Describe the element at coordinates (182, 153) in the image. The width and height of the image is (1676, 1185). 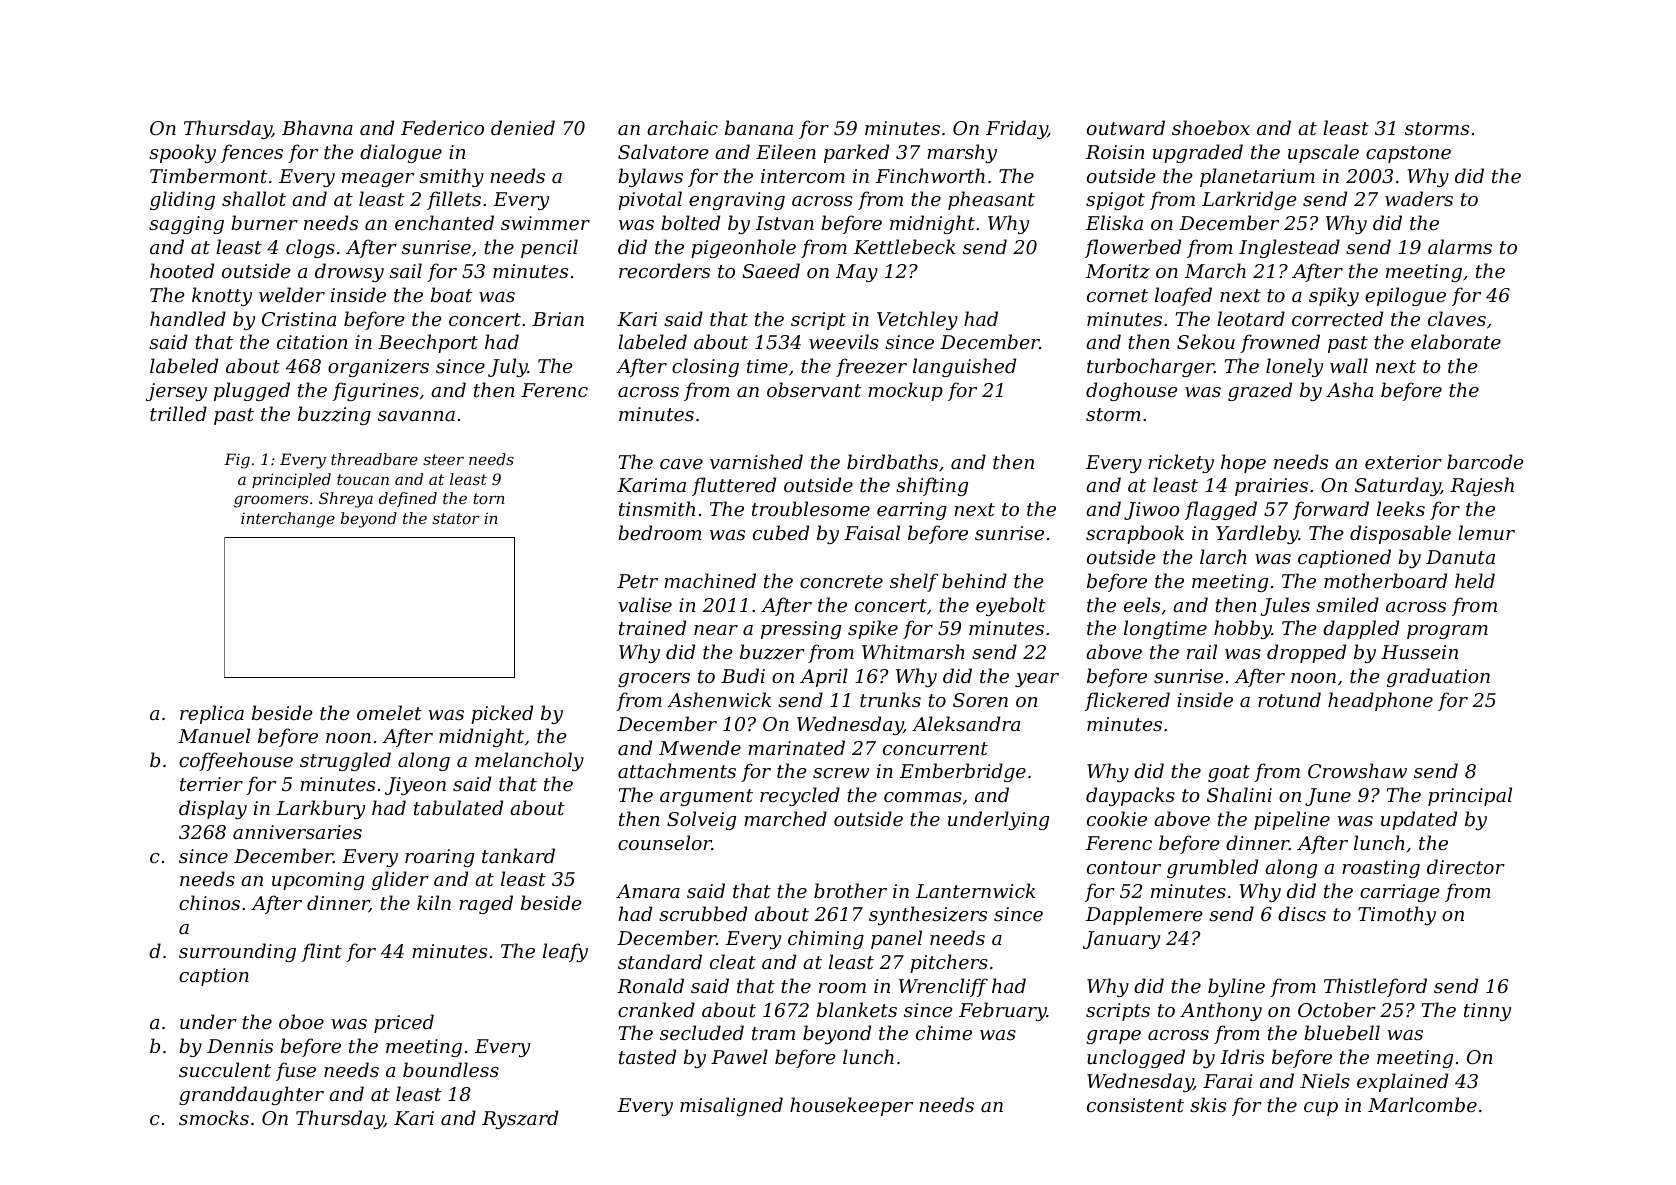
I see `spooky` at that location.
